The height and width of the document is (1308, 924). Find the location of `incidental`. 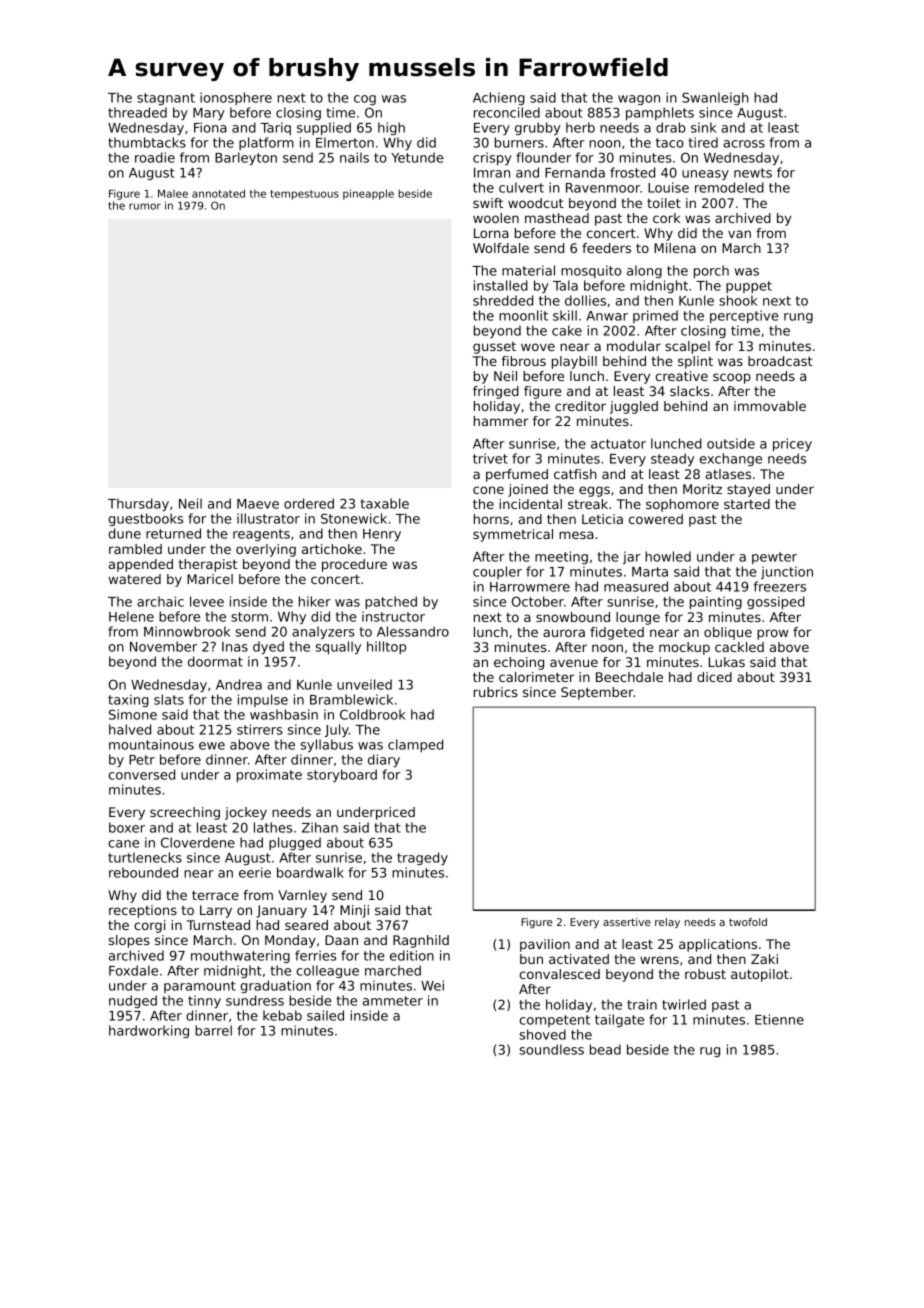

incidental is located at coordinates (530, 504).
